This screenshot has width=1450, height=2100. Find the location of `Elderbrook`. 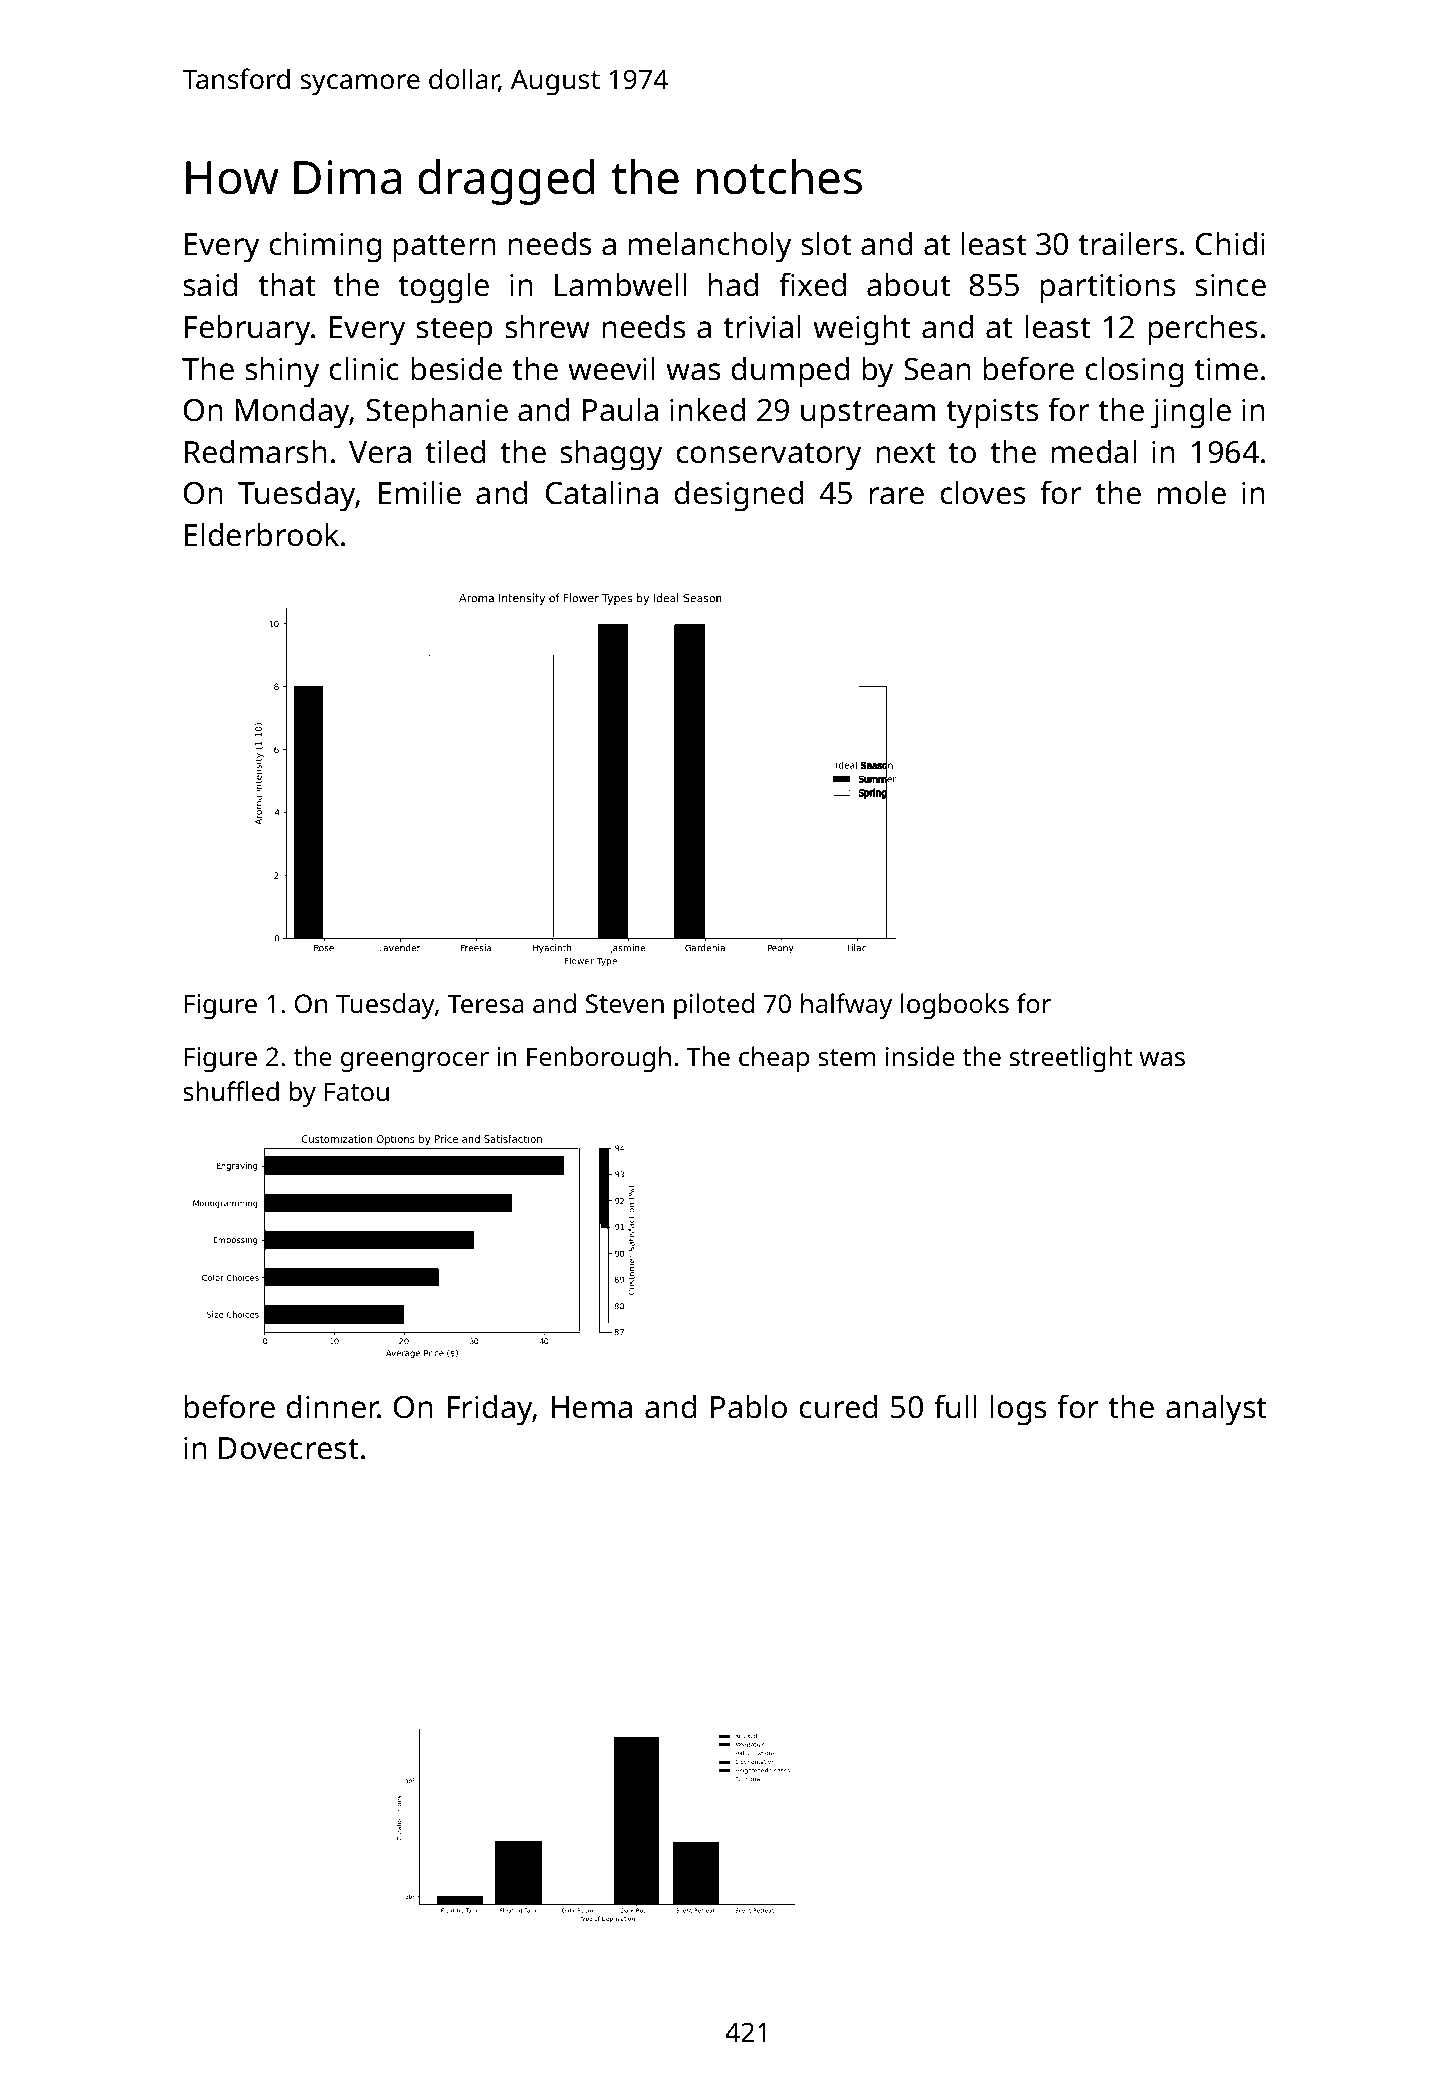

Elderbrook is located at coordinates (262, 535).
